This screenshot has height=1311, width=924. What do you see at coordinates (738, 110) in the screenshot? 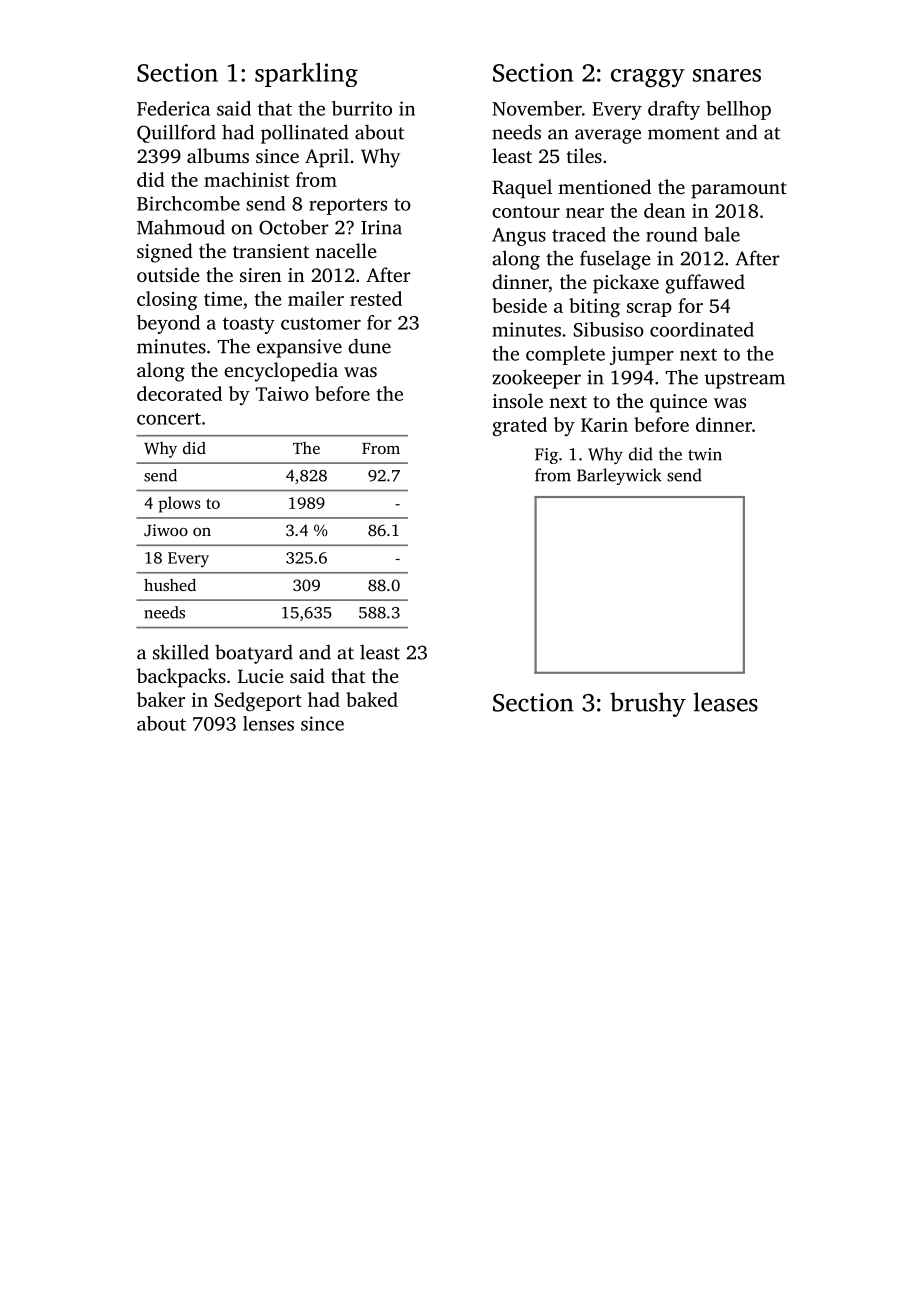
I see `bellhop` at bounding box center [738, 110].
